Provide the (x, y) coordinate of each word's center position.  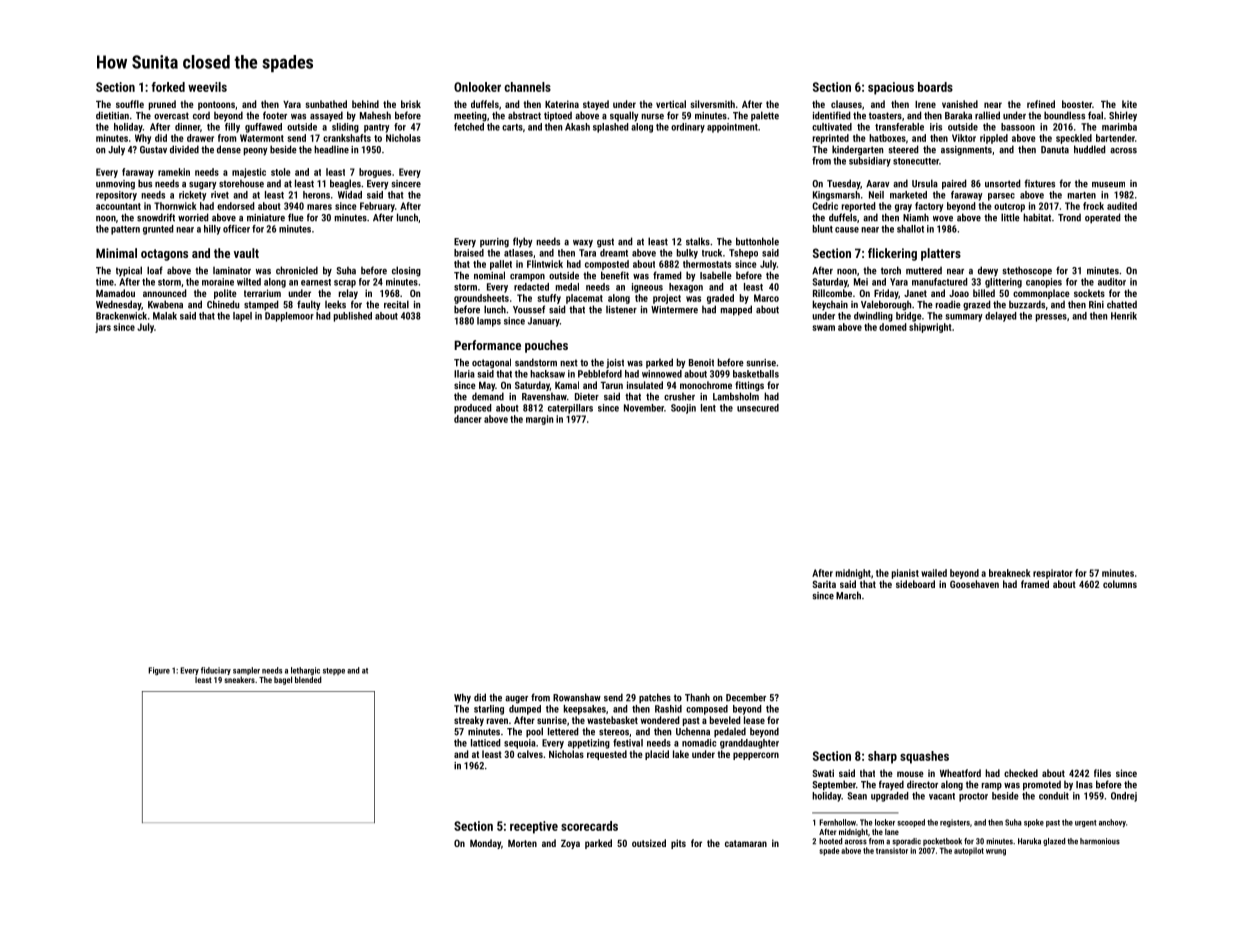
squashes (924, 757)
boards (935, 87)
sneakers (239, 679)
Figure (159, 671)
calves (530, 754)
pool (534, 732)
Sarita (824, 584)
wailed (934, 573)
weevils (207, 87)
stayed (596, 105)
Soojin (683, 409)
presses (1051, 318)
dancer (468, 419)
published (353, 317)
